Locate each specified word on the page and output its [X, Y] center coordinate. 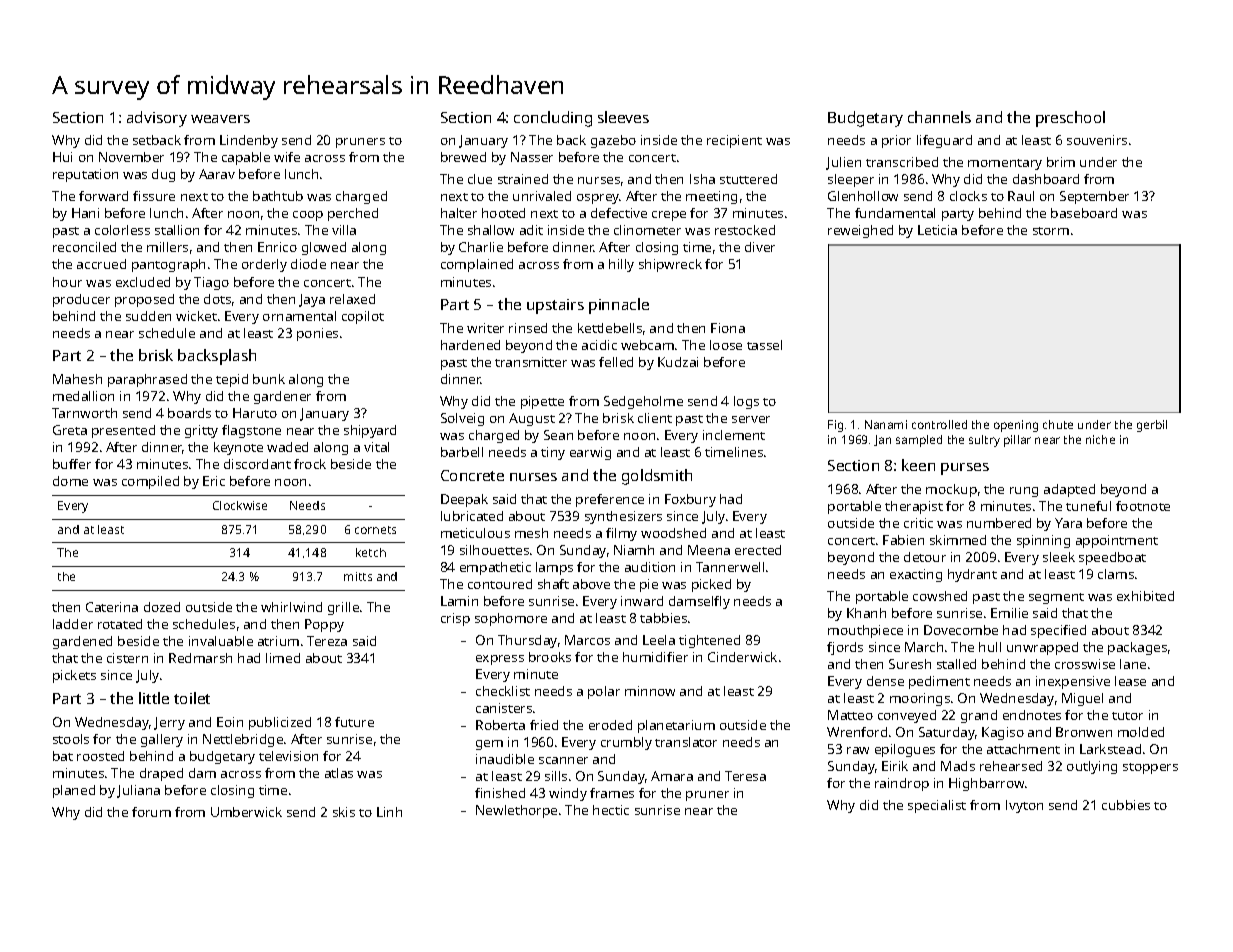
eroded [610, 725]
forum [151, 812]
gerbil [1152, 426]
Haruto [255, 413]
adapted [1069, 490]
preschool [1070, 119]
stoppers [1150, 768]
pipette [542, 402]
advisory [157, 119]
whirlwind [291, 607]
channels [939, 117]
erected [758, 550]
